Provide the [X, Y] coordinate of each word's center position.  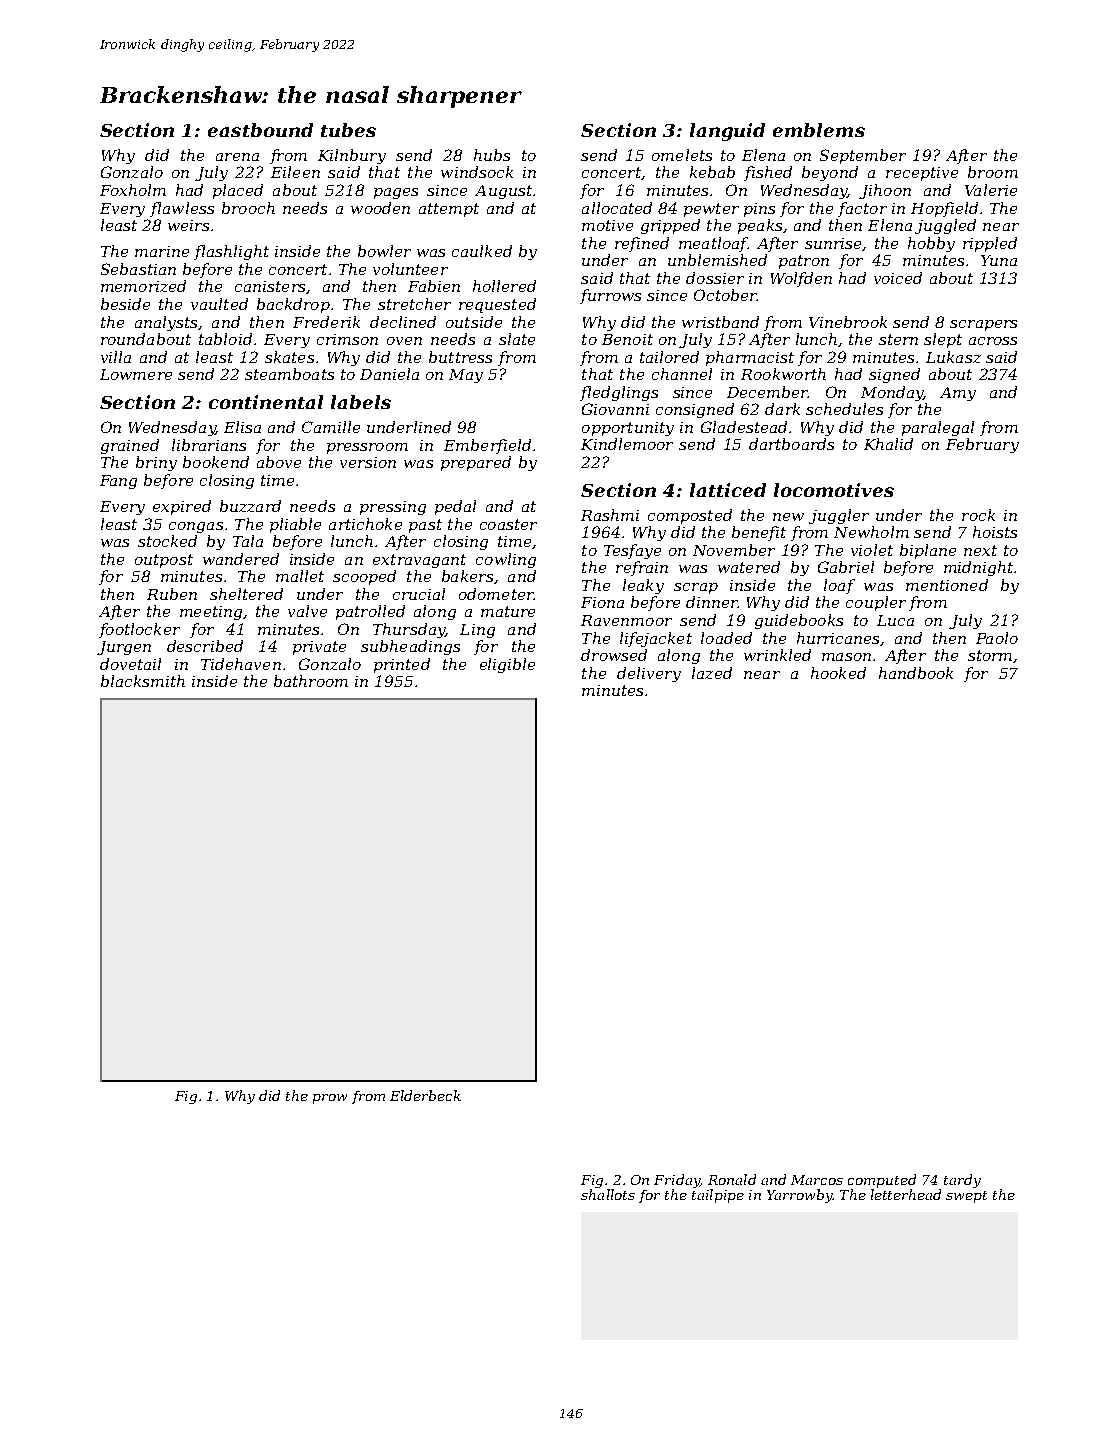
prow [330, 1099]
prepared [476, 463]
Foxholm [133, 190]
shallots [608, 1194]
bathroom [311, 681]
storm [990, 655]
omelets [682, 155]
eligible [507, 665]
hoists [995, 532]
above [279, 462]
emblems [819, 130]
